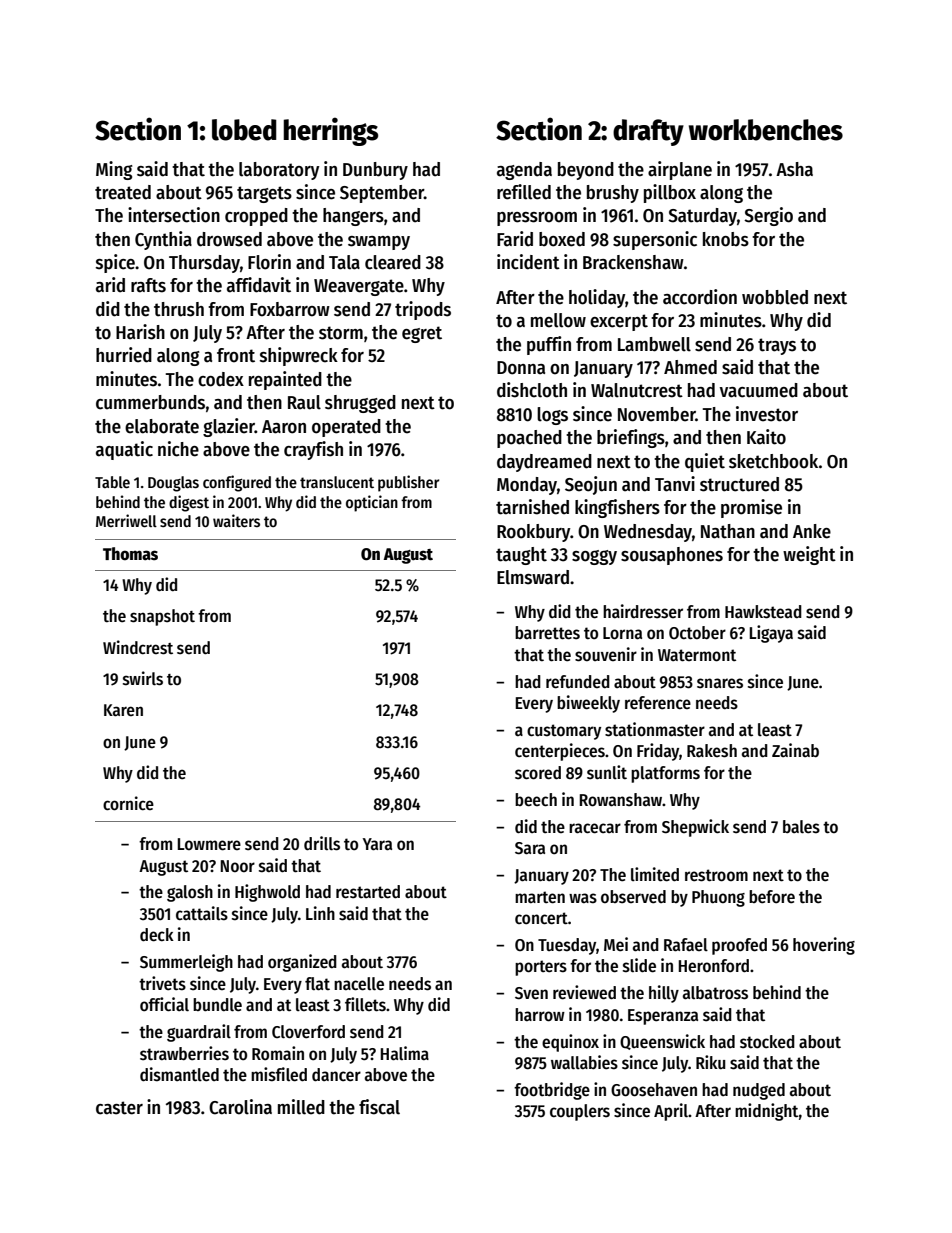 Image resolution: width=952 pixels, height=1233 pixels. Describe the element at coordinates (767, 1112) in the page. I see `midnight` at that location.
